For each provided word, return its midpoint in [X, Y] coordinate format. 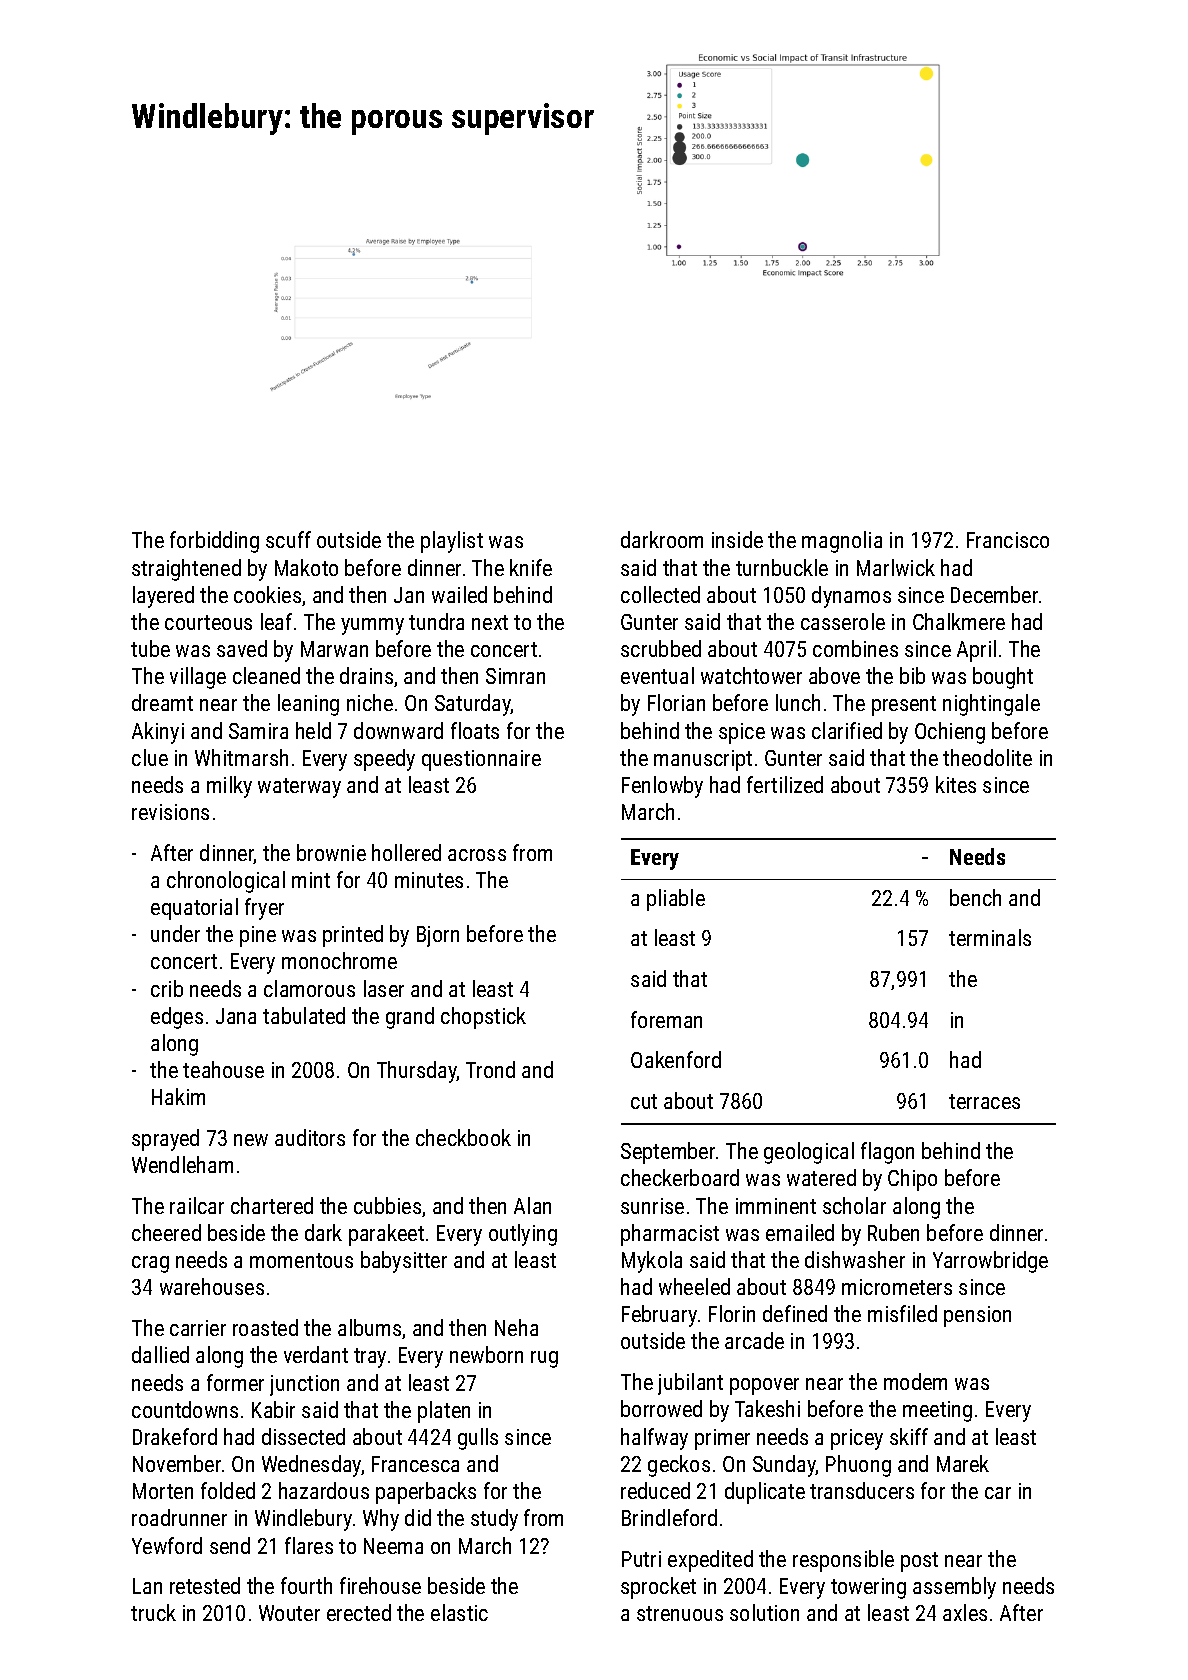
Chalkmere [959, 621]
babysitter [404, 1262]
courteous [208, 622]
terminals [990, 937]
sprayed [165, 1140]
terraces [984, 1101]
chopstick [483, 1018]
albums [369, 1327]
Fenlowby [662, 787]
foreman [666, 1019]
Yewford [167, 1545]
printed [353, 936]
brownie [331, 852]
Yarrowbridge [990, 1262]
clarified [847, 730]
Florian [676, 702]
